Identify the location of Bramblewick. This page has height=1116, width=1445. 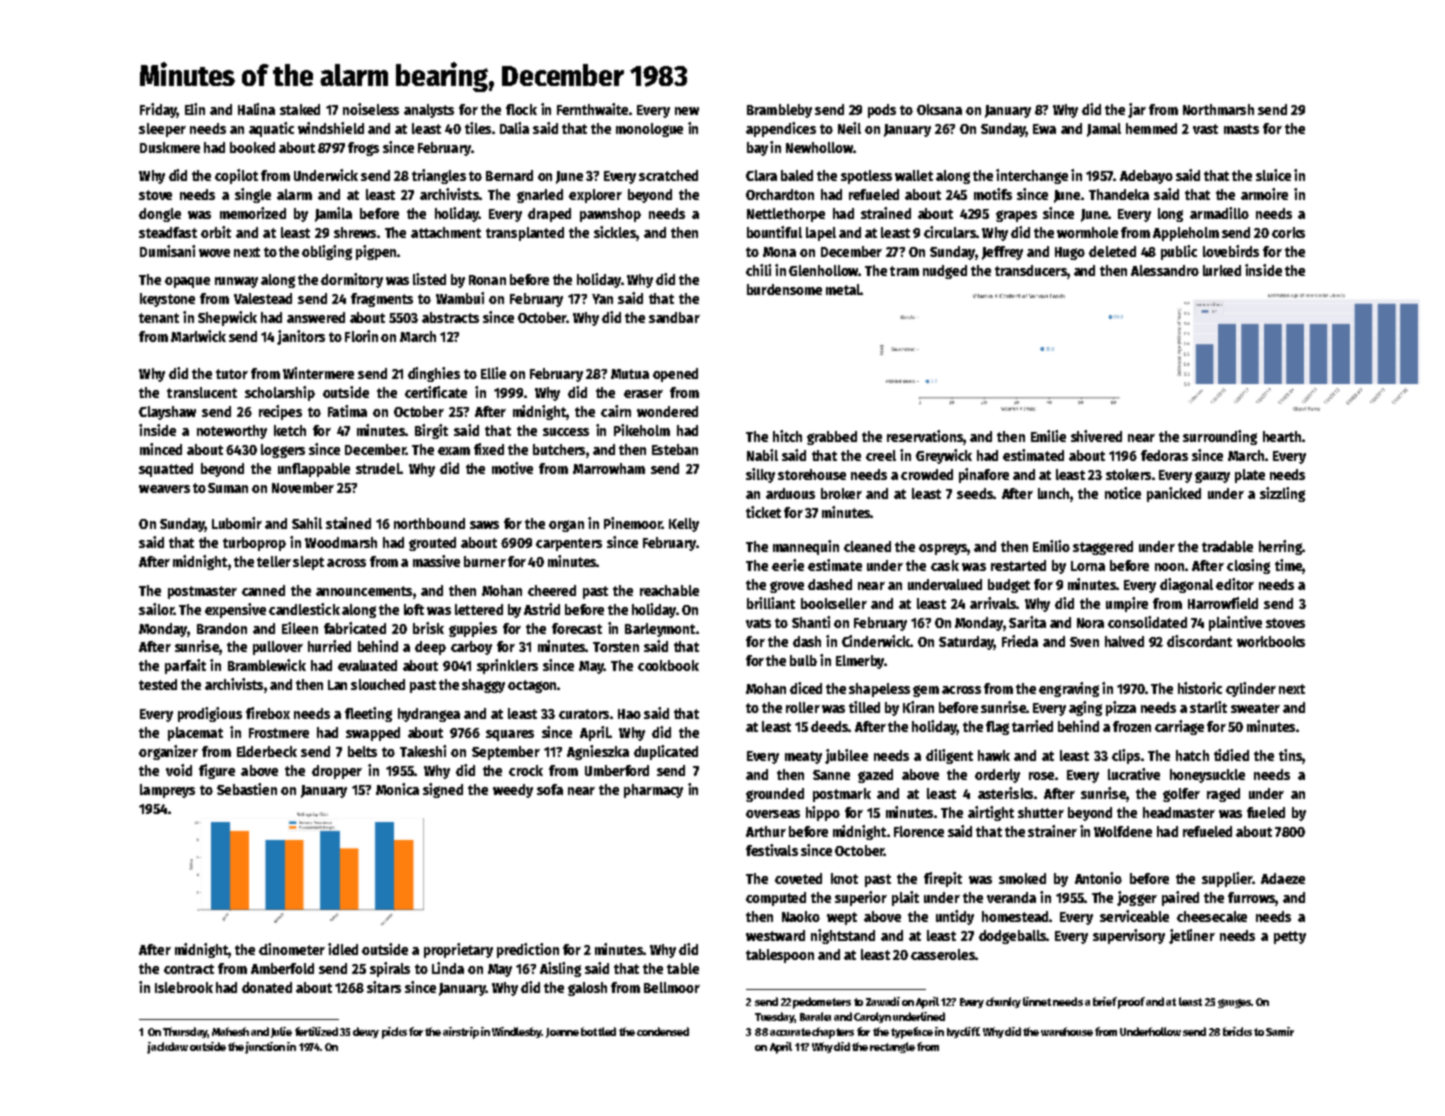
(267, 665).
